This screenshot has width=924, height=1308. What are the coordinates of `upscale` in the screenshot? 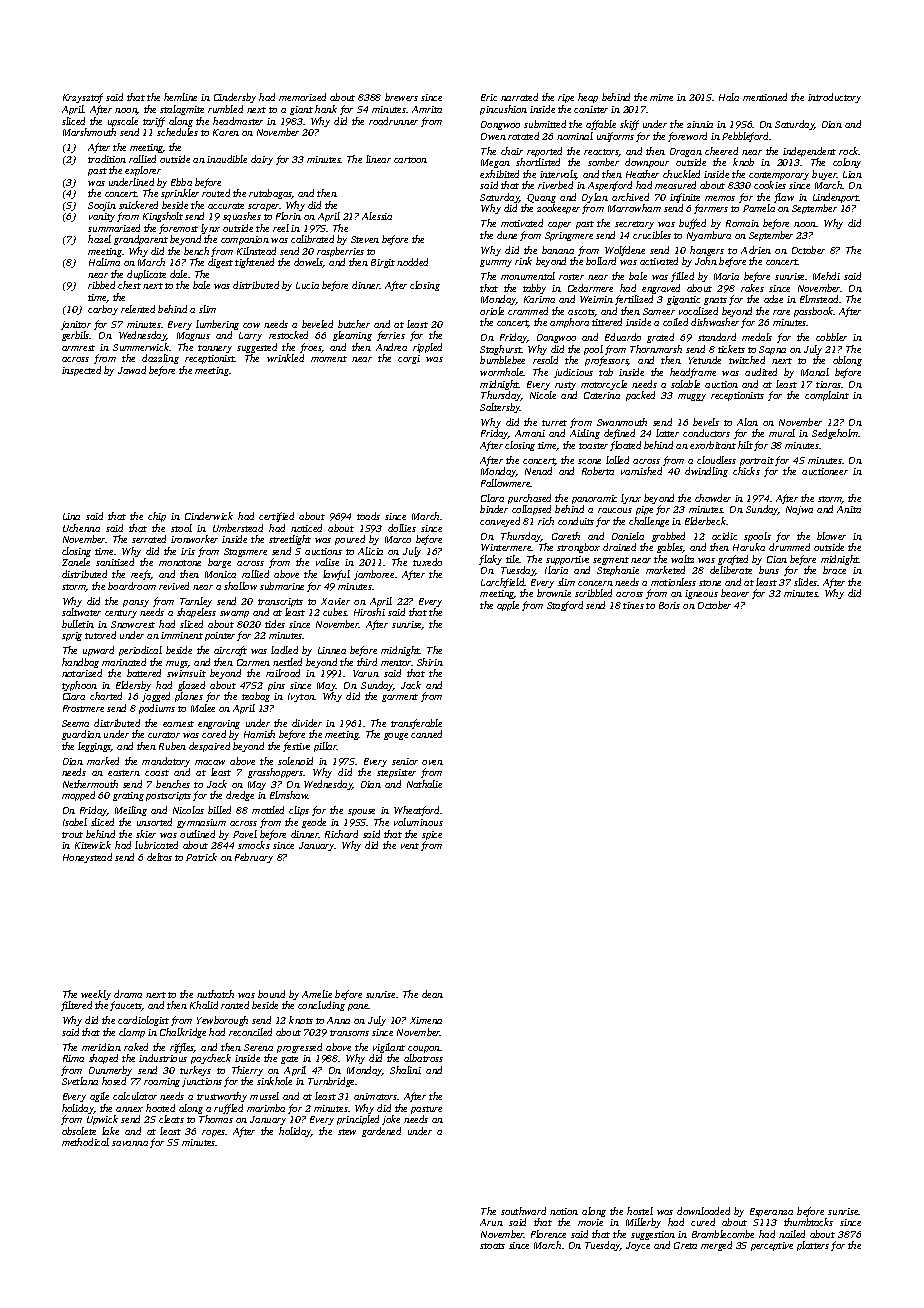 It's located at (123, 122).
